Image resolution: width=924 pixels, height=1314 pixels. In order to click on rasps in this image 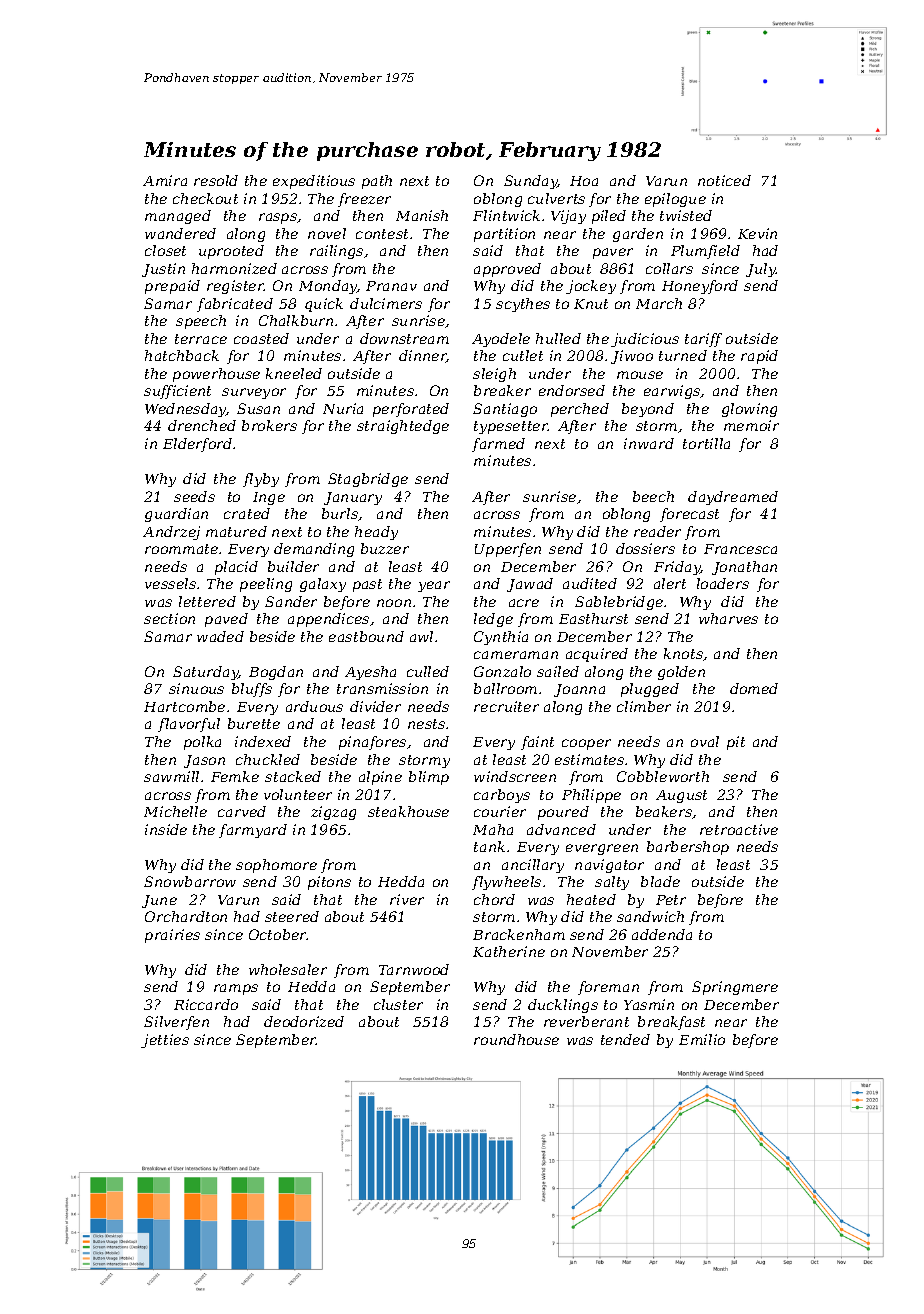, I will do `click(278, 218)`.
